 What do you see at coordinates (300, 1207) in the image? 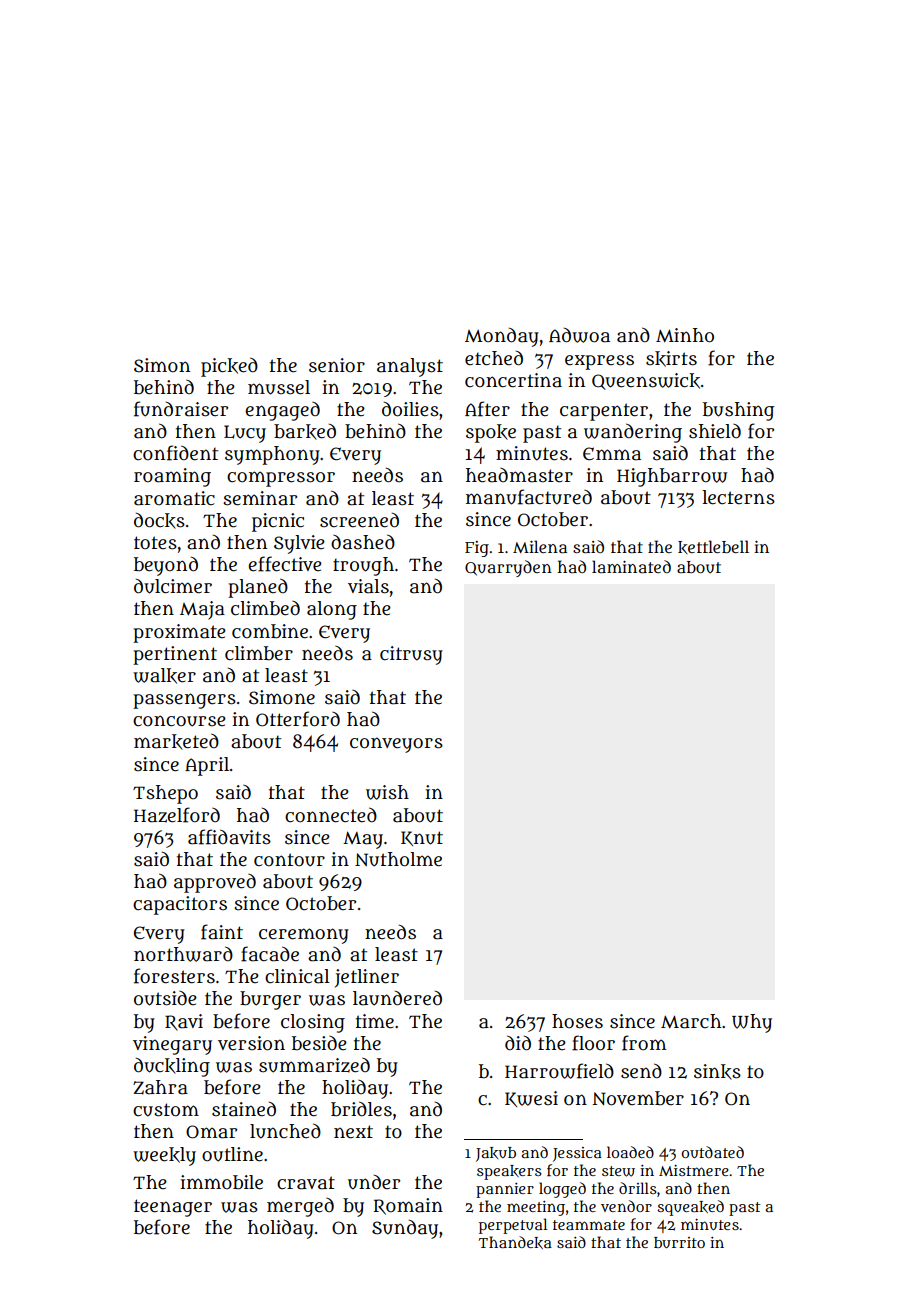
I see `merged` at bounding box center [300, 1207].
